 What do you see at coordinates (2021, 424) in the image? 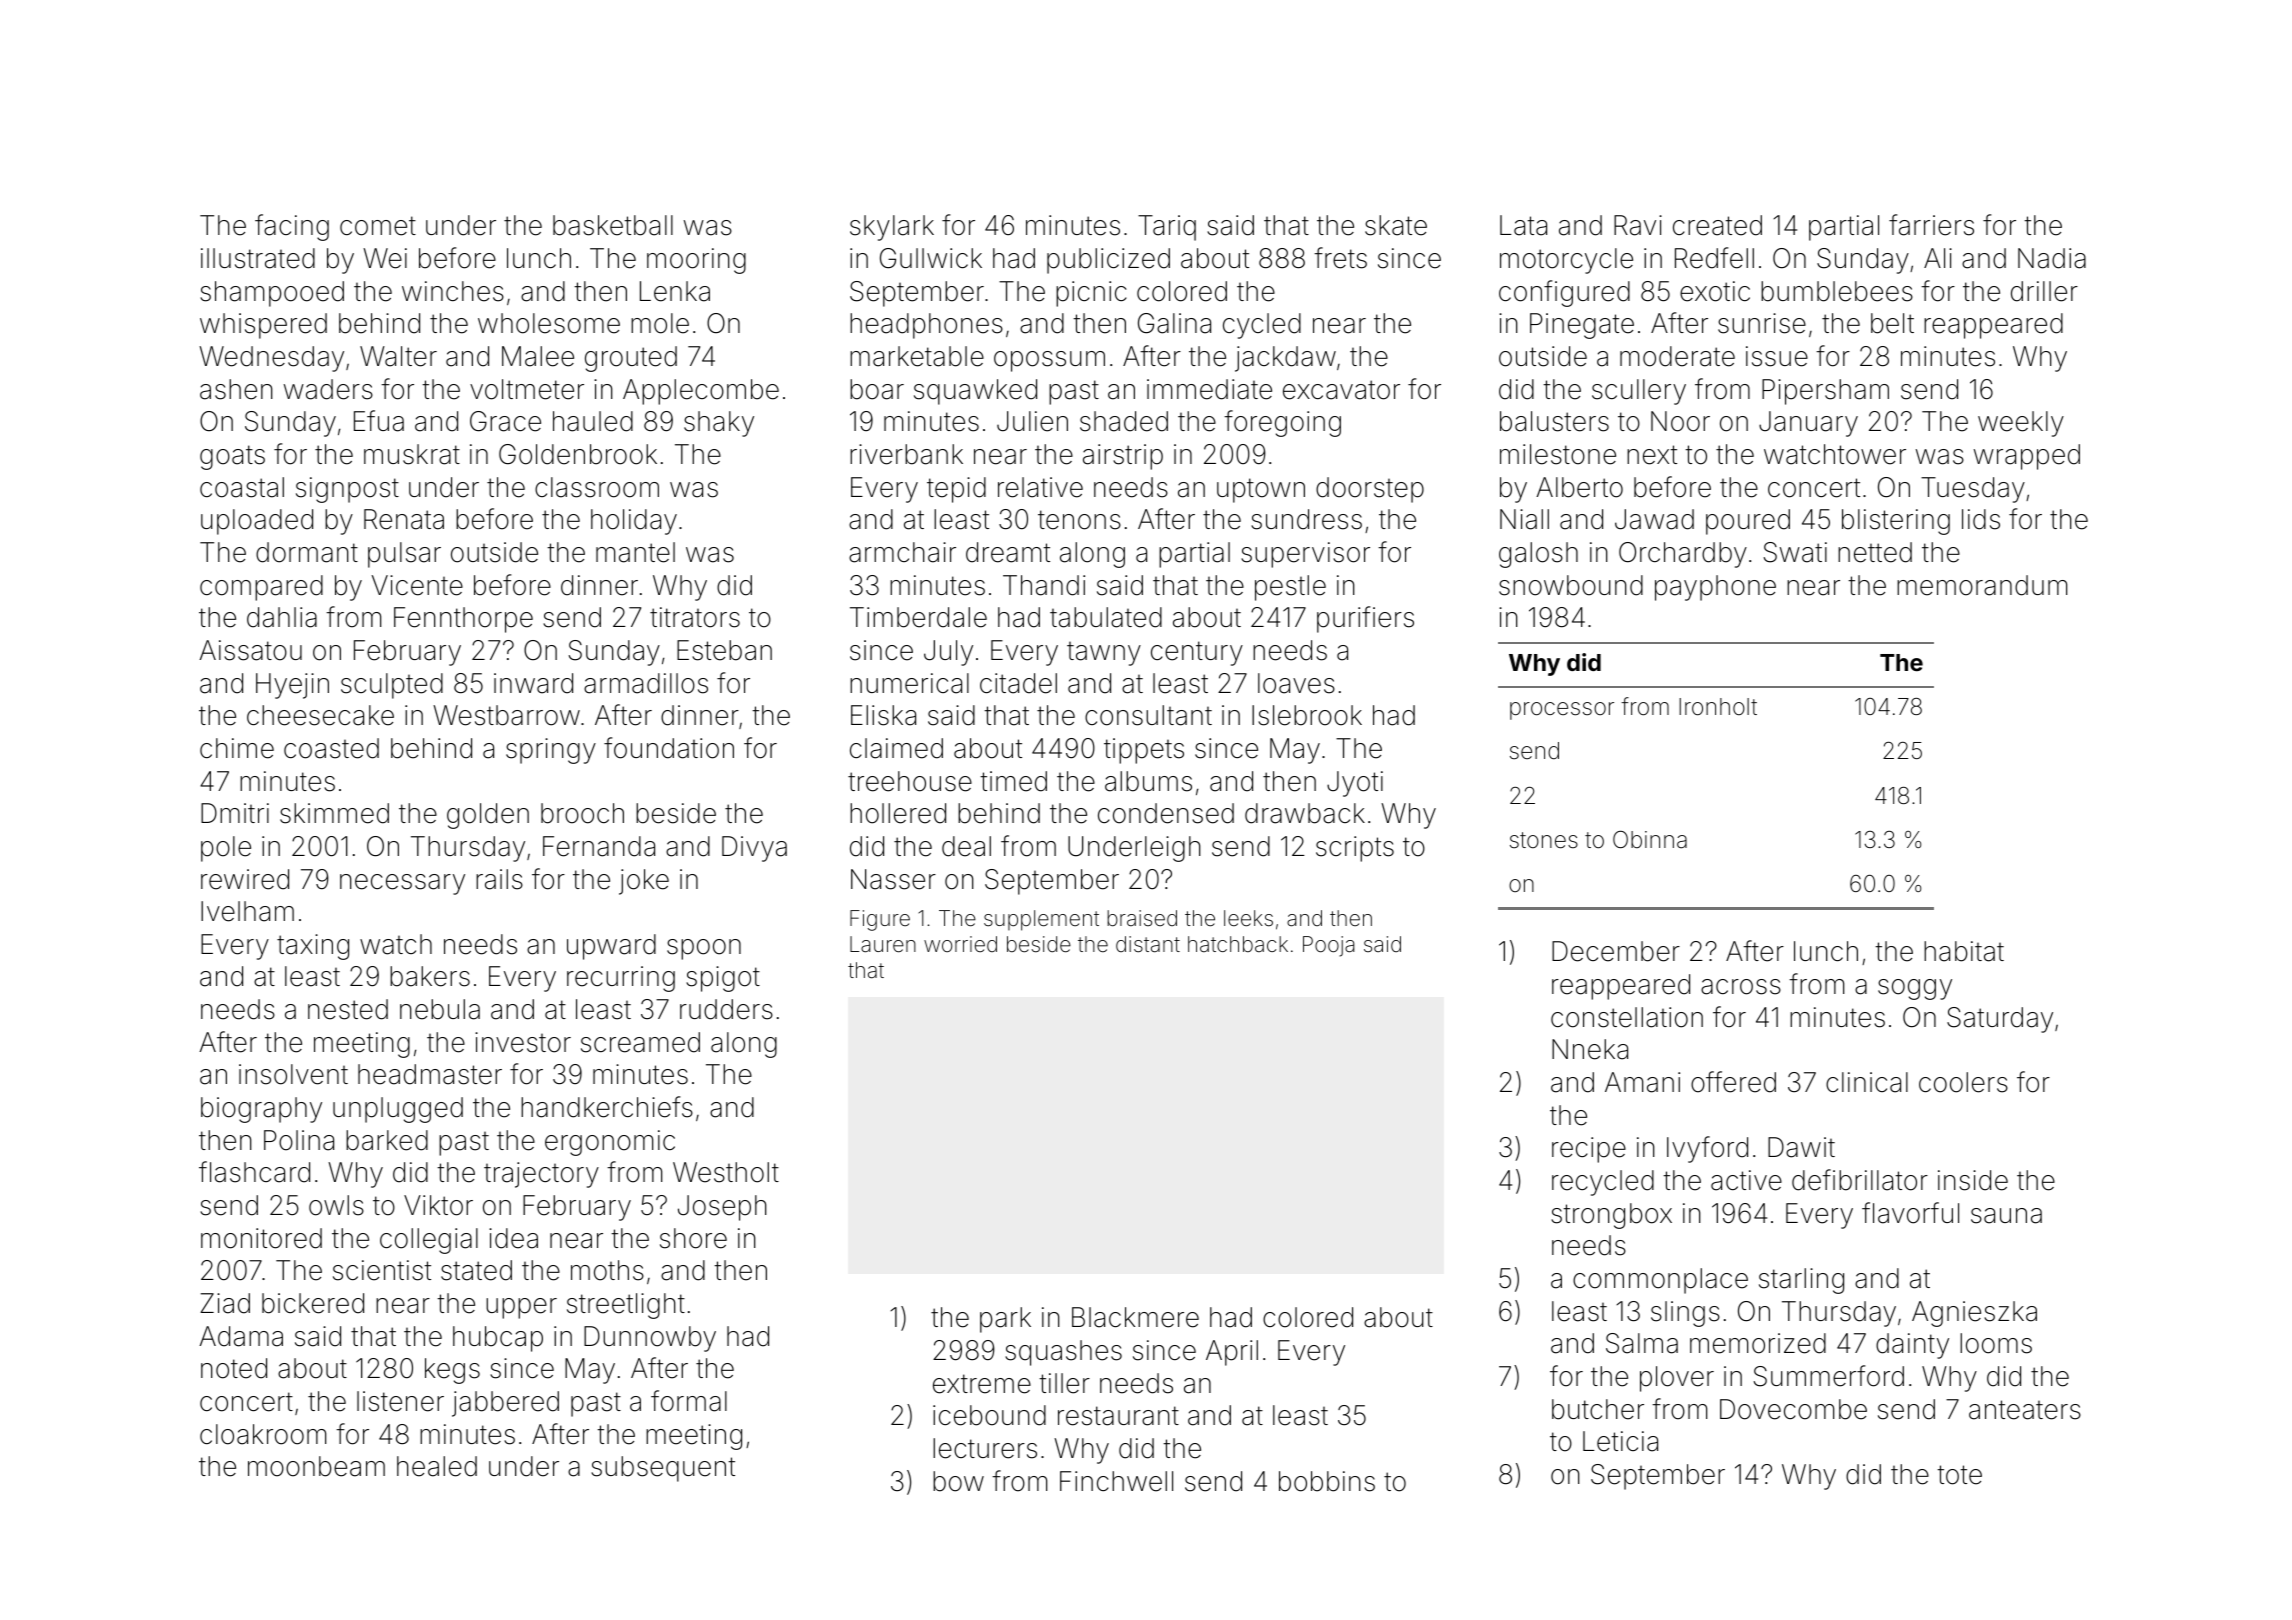
I see `weekly` at bounding box center [2021, 424].
